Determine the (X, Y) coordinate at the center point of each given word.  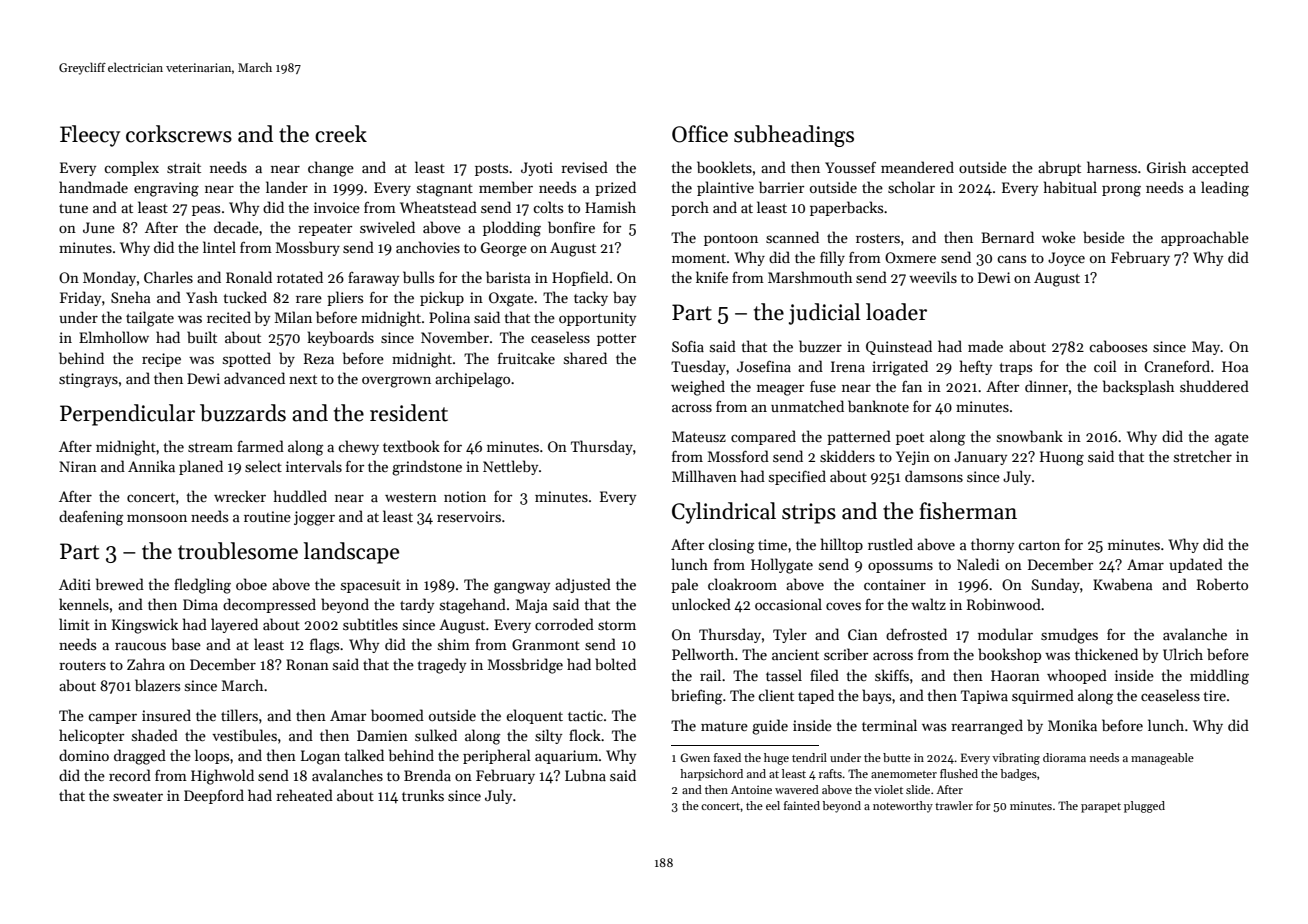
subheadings (794, 136)
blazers (157, 685)
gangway (522, 588)
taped (816, 696)
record (130, 775)
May (1206, 348)
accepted (1220, 168)
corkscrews (179, 134)
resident (409, 413)
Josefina (764, 366)
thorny (992, 545)
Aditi (75, 584)
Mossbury (308, 248)
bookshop (1009, 655)
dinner (1046, 386)
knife (712, 277)
